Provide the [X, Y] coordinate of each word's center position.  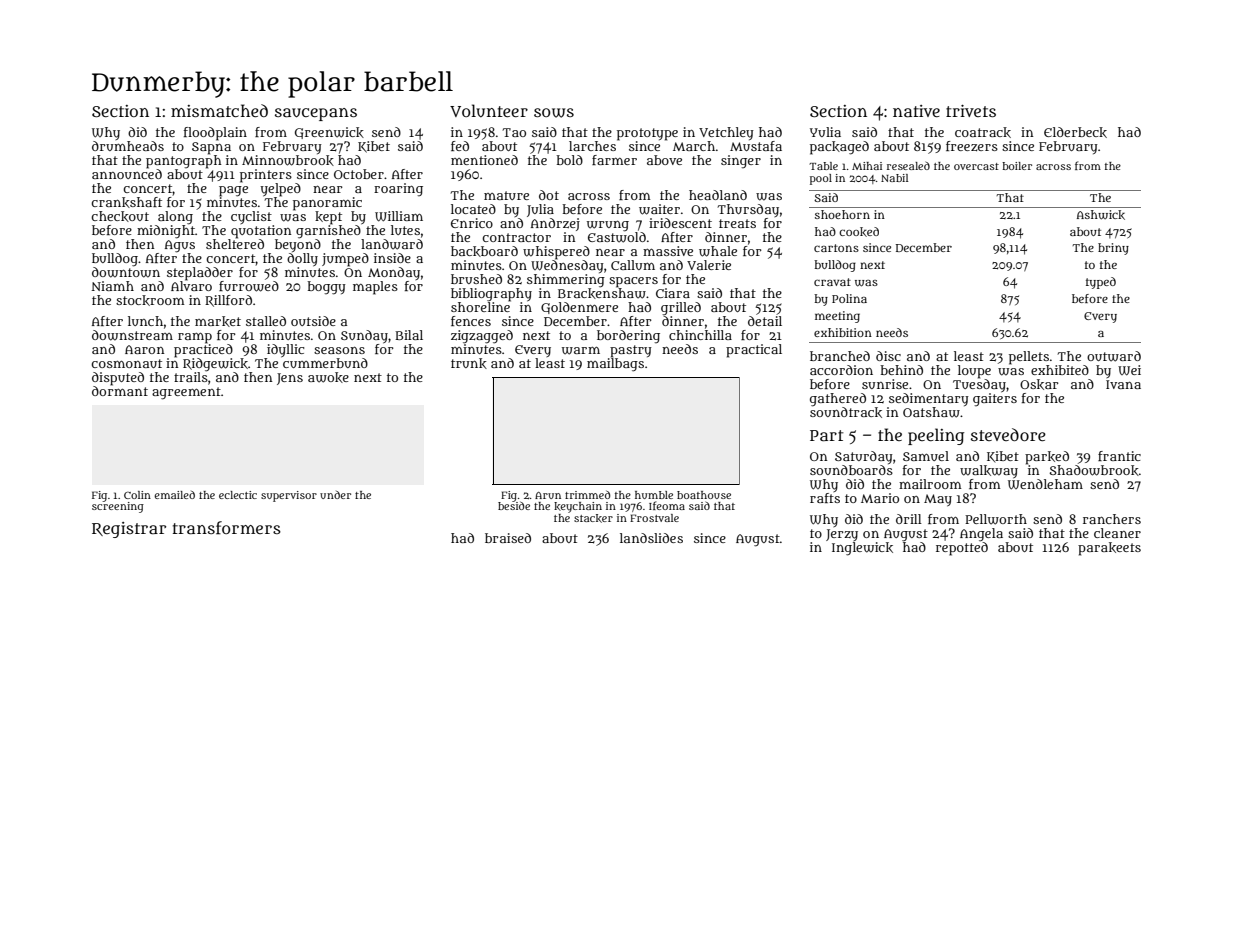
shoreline [481, 306]
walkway [989, 471]
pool [821, 179]
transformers [227, 528]
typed [1101, 283]
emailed [174, 495]
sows [554, 113]
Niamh [113, 286]
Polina [849, 298]
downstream [132, 335]
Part [827, 435]
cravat [832, 282]
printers [266, 175]
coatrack [983, 132]
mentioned [484, 160]
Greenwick [329, 133]
